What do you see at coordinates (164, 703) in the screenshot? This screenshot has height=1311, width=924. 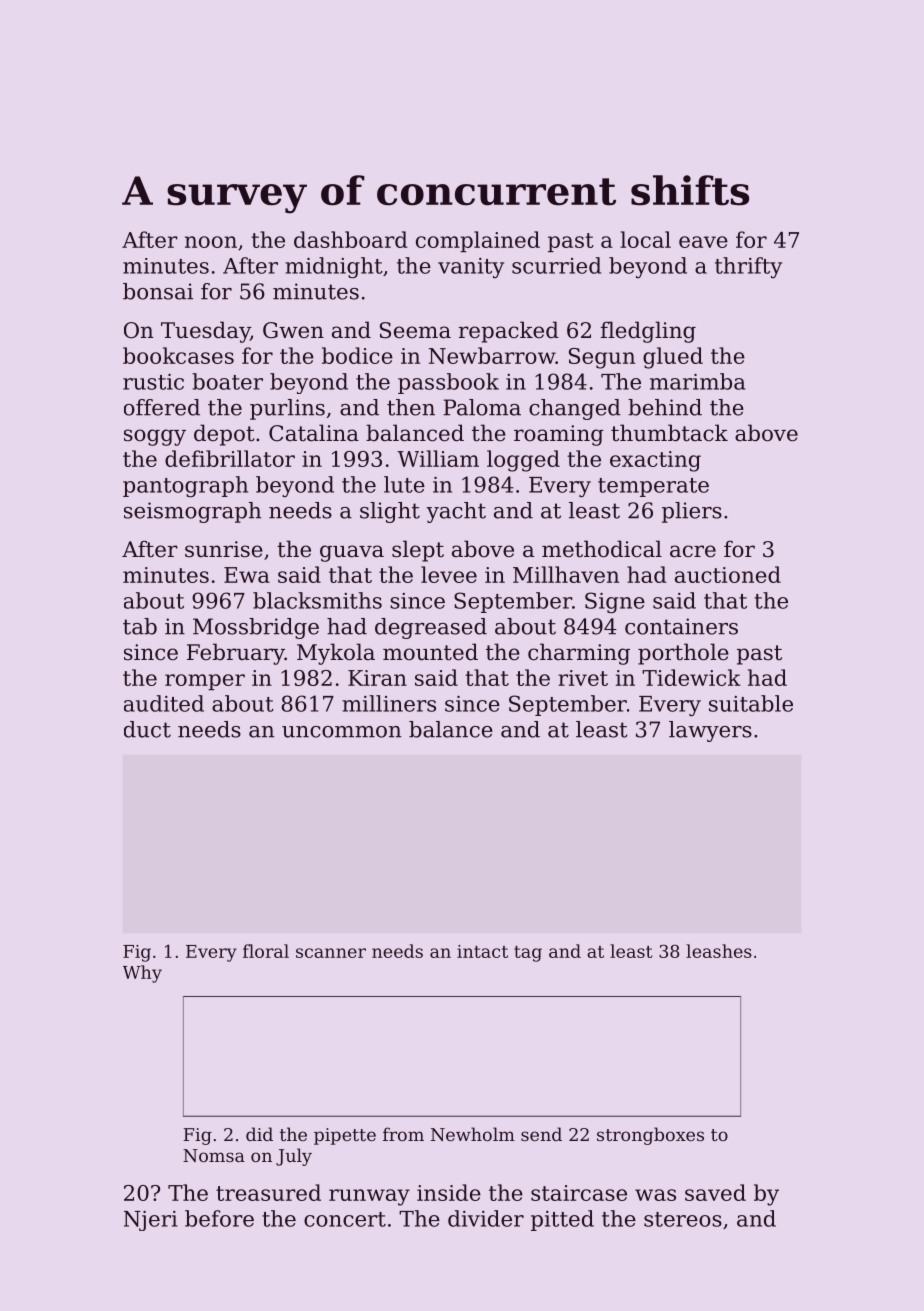 I see `audited` at bounding box center [164, 703].
